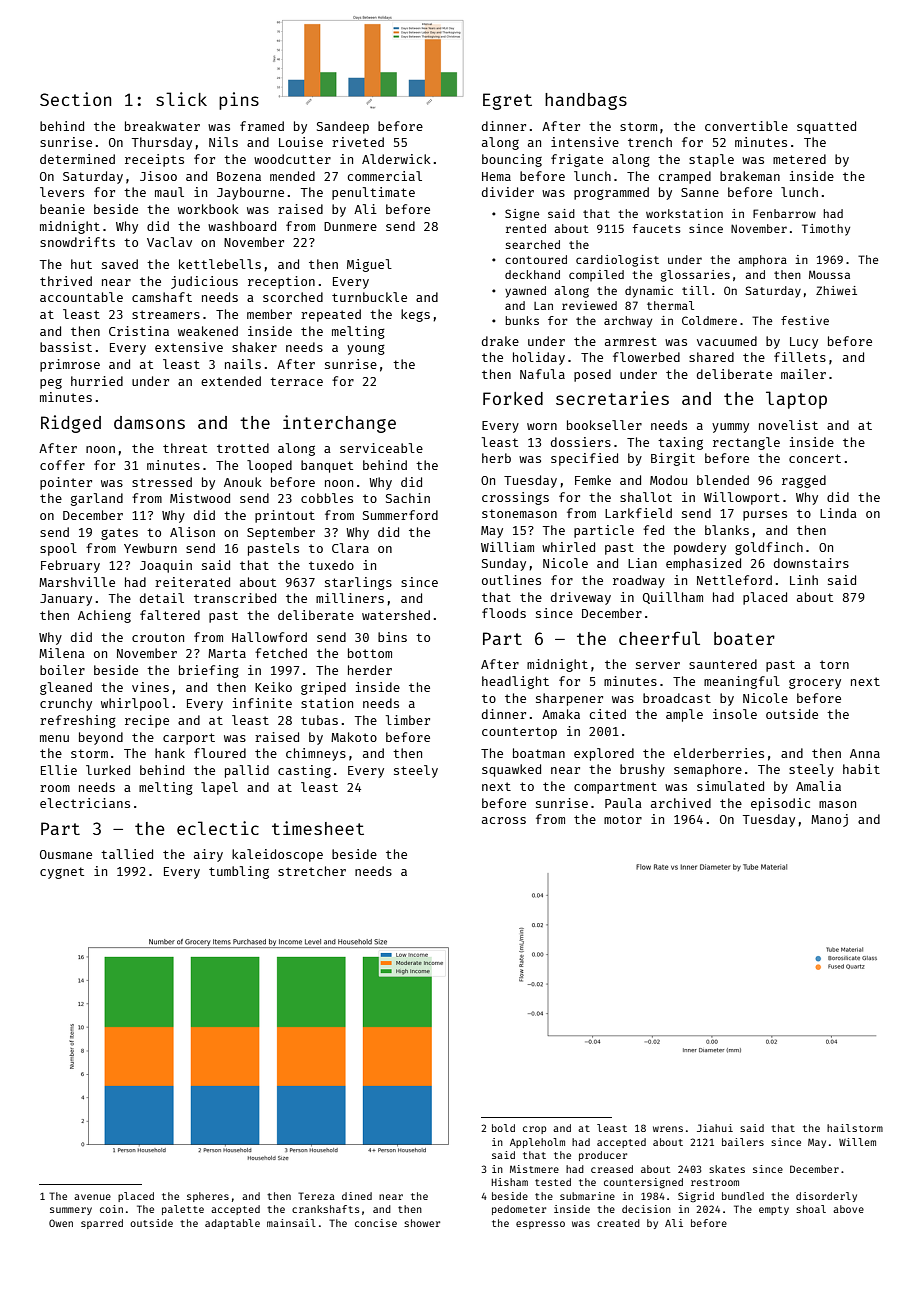 The image size is (924, 1308). What do you see at coordinates (503, 1128) in the screenshot?
I see `bold` at bounding box center [503, 1128].
